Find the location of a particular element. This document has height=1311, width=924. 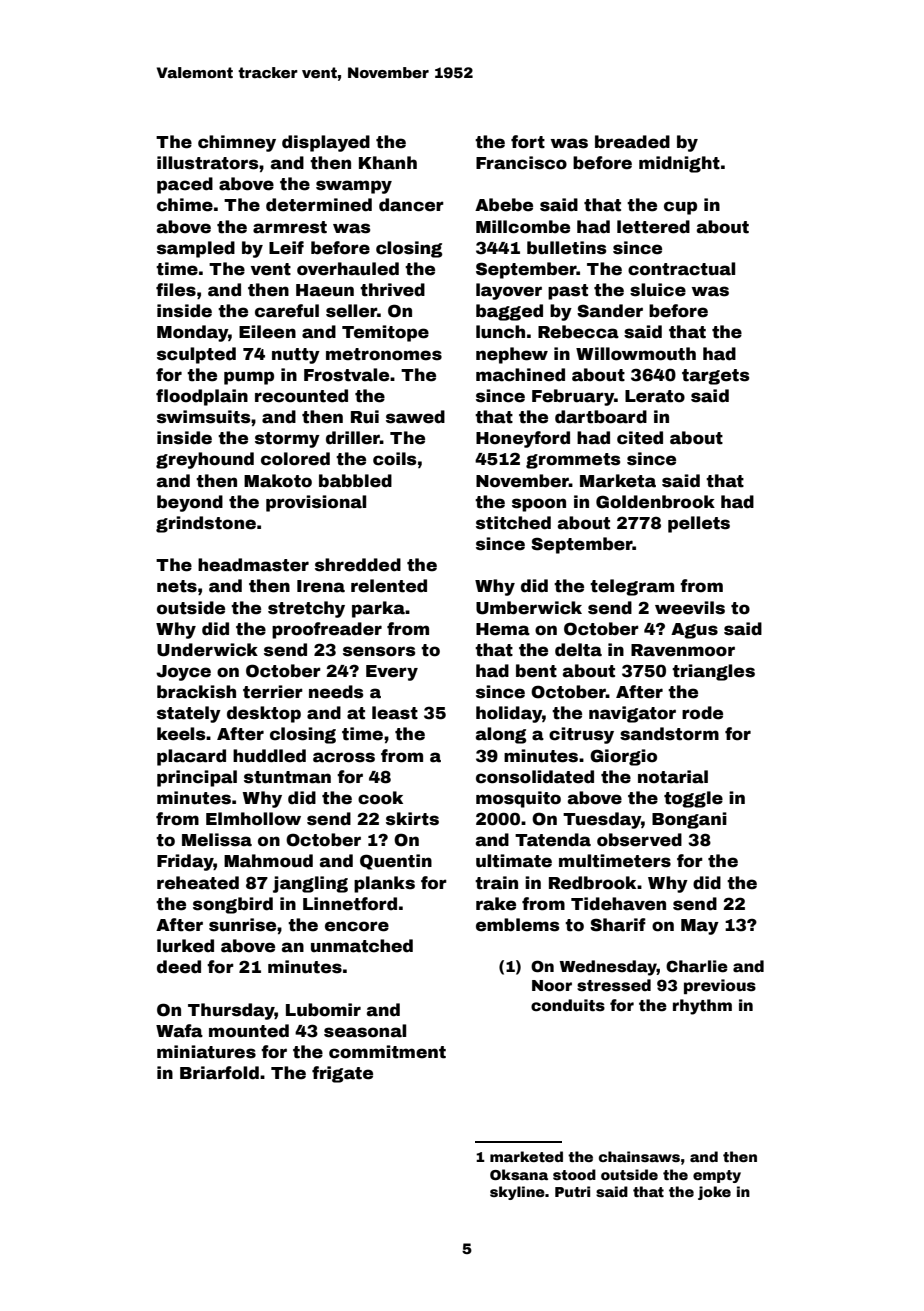

Giorgio is located at coordinates (623, 757).
